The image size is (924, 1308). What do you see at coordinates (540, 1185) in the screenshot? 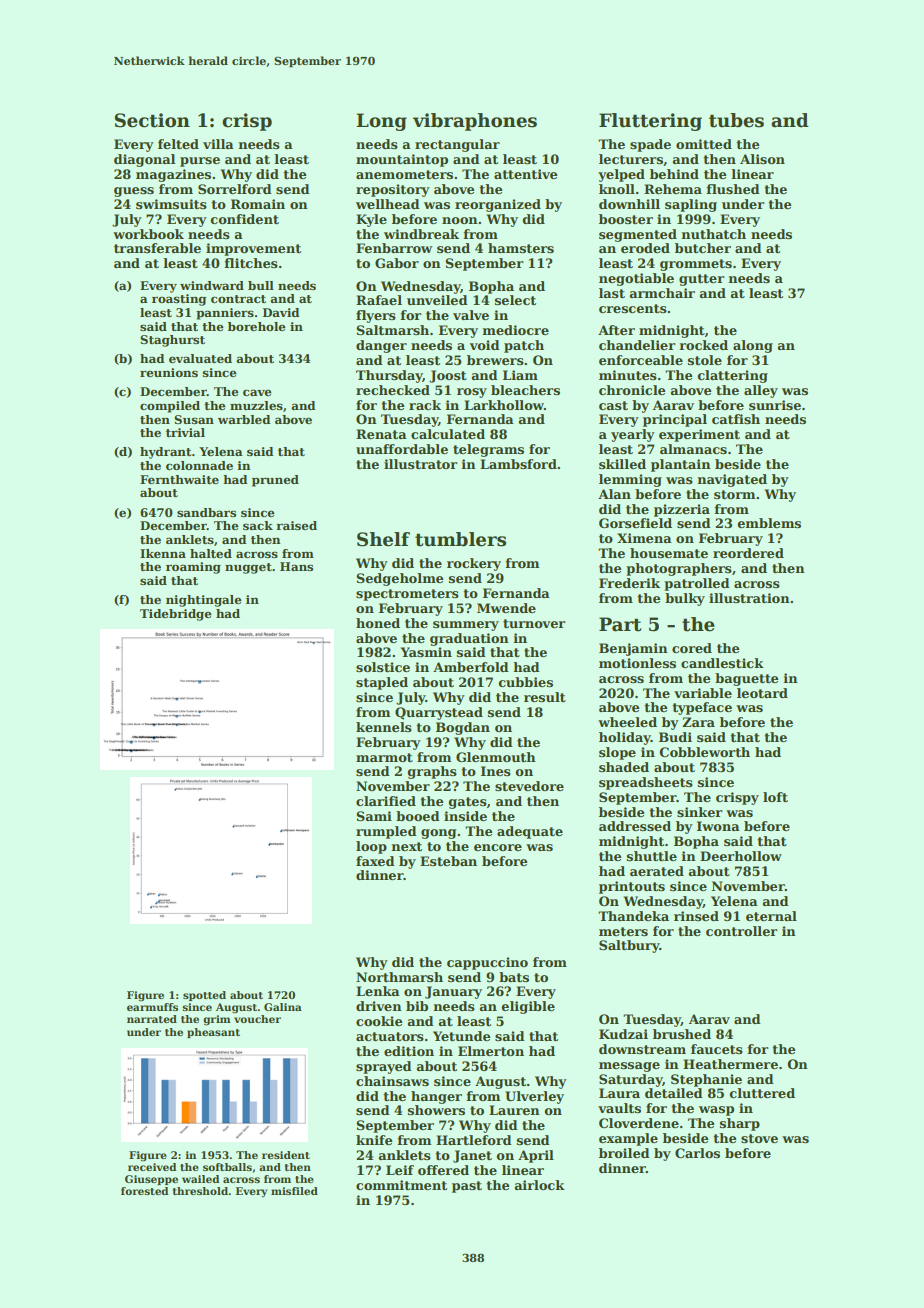
I see `airlock` at bounding box center [540, 1185].
